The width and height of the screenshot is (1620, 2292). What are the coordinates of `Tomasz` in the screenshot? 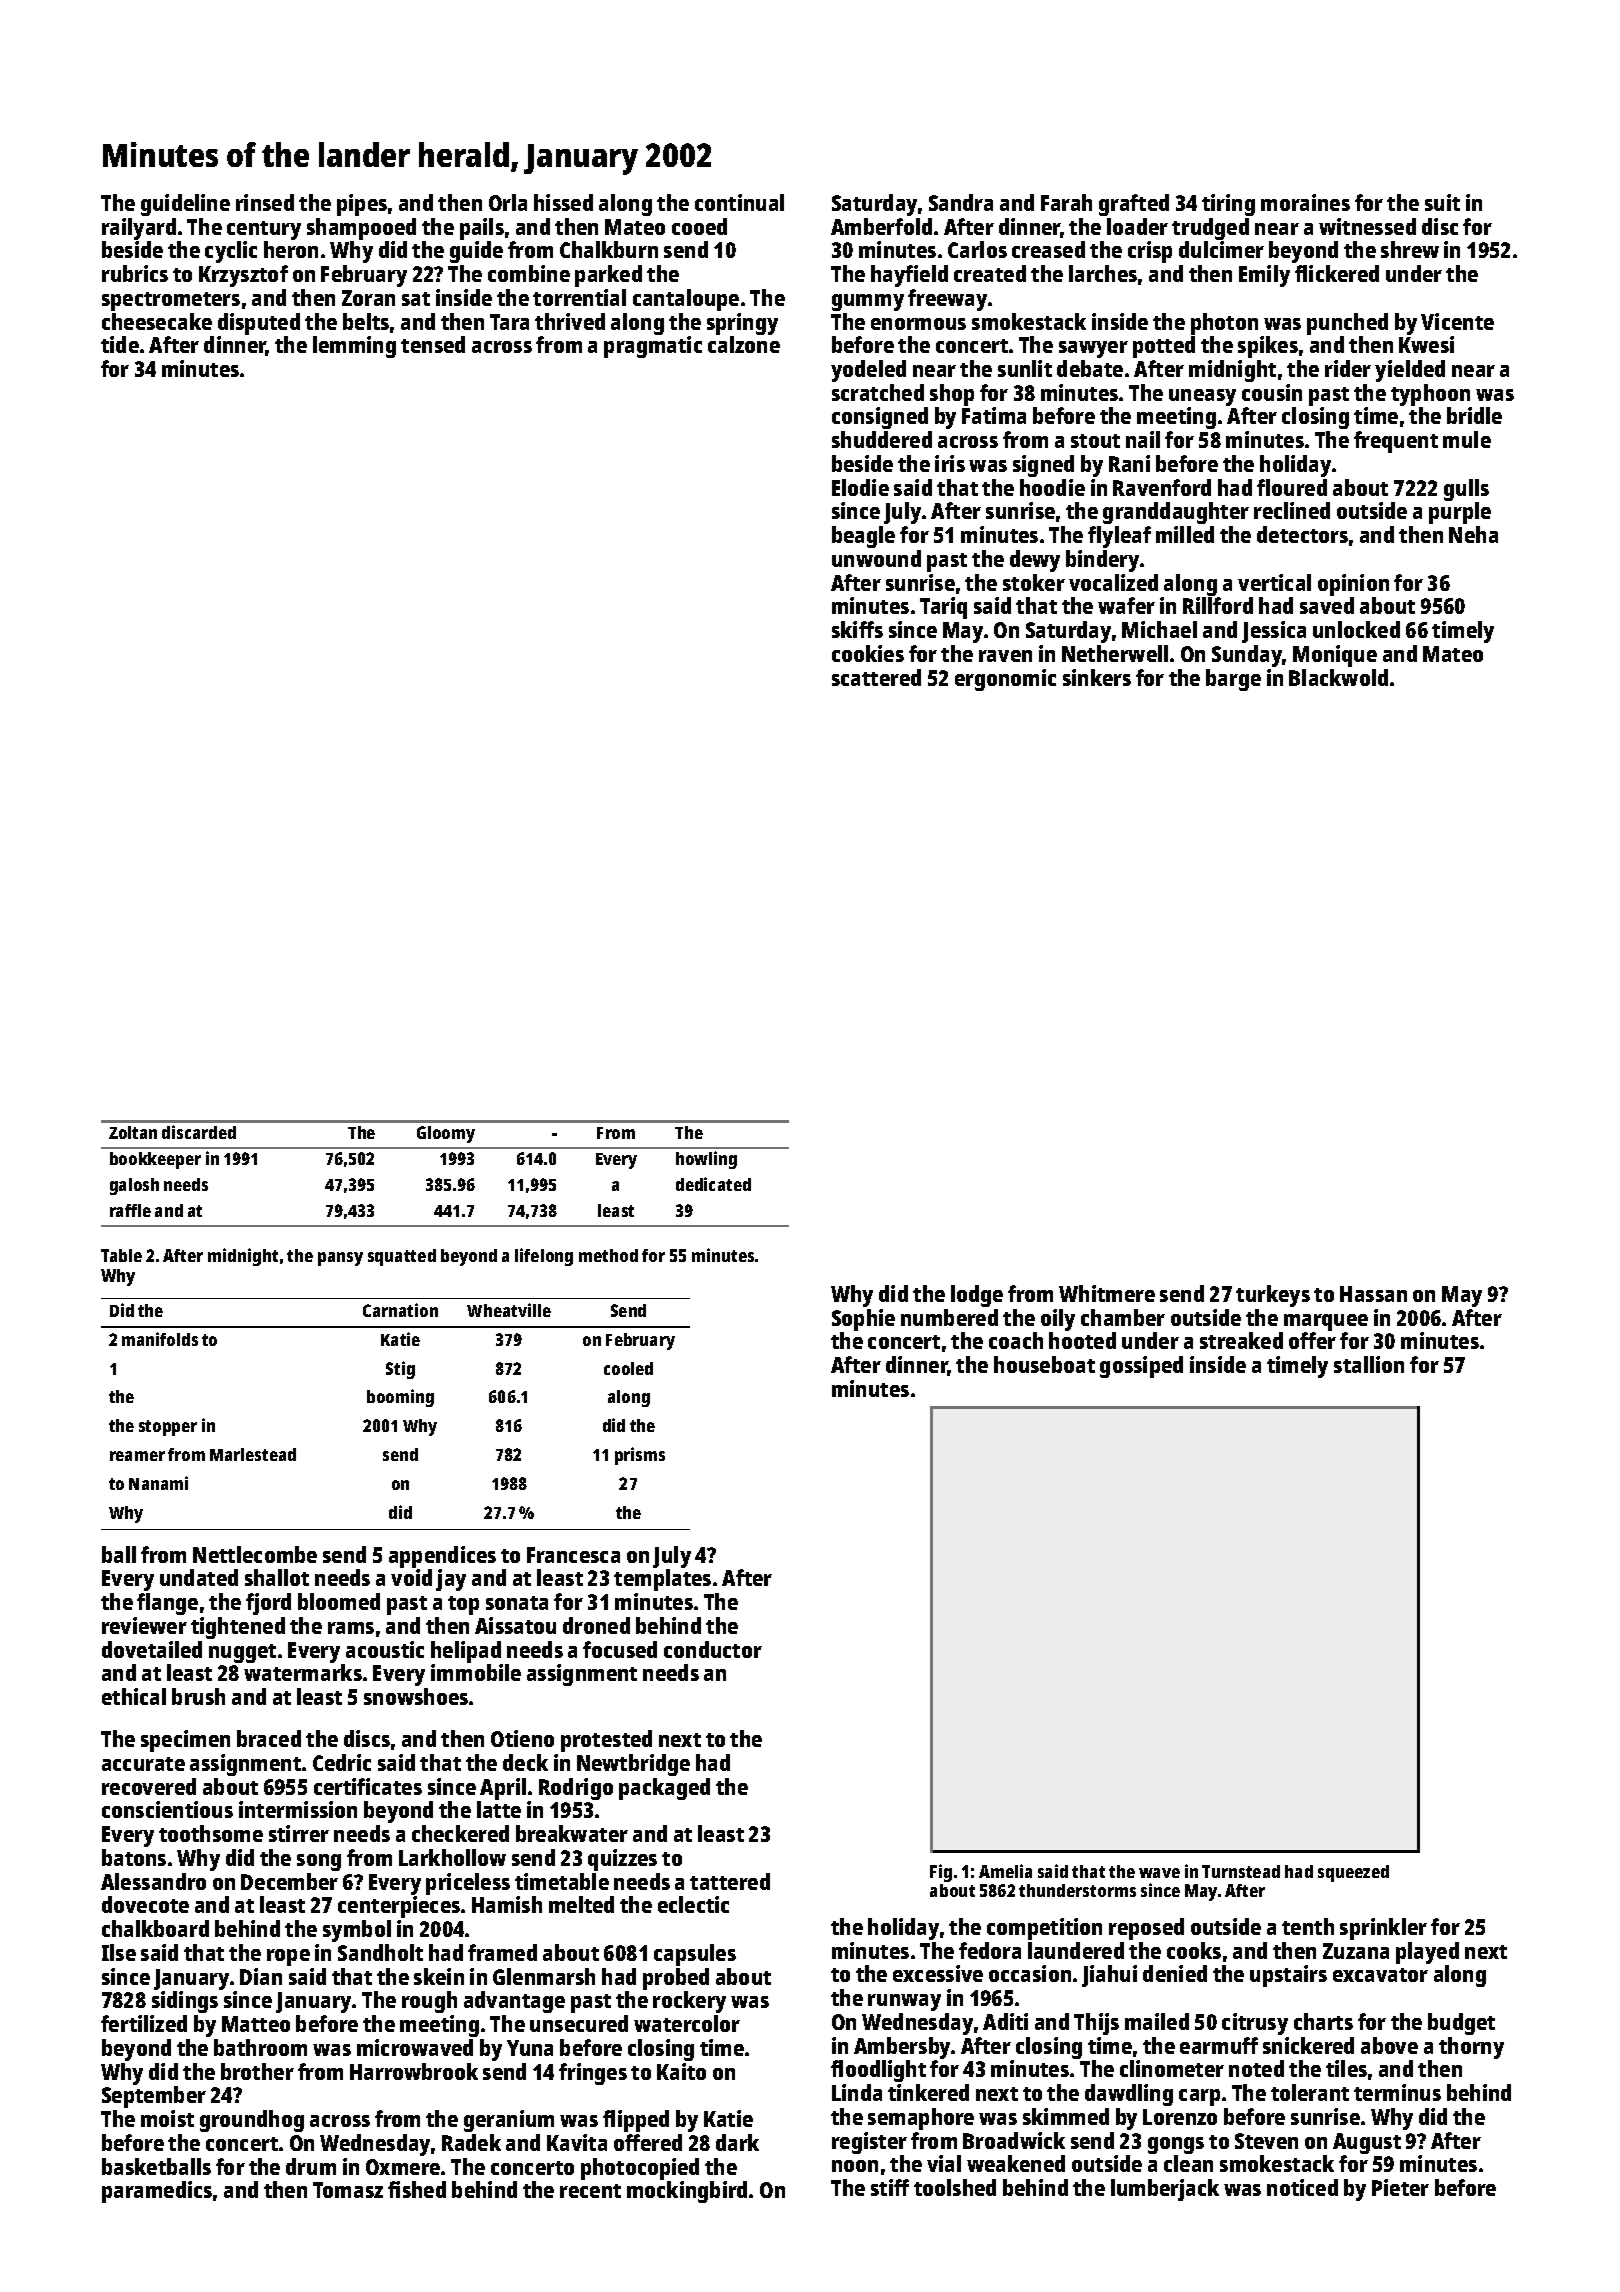 It's located at (348, 2190).
